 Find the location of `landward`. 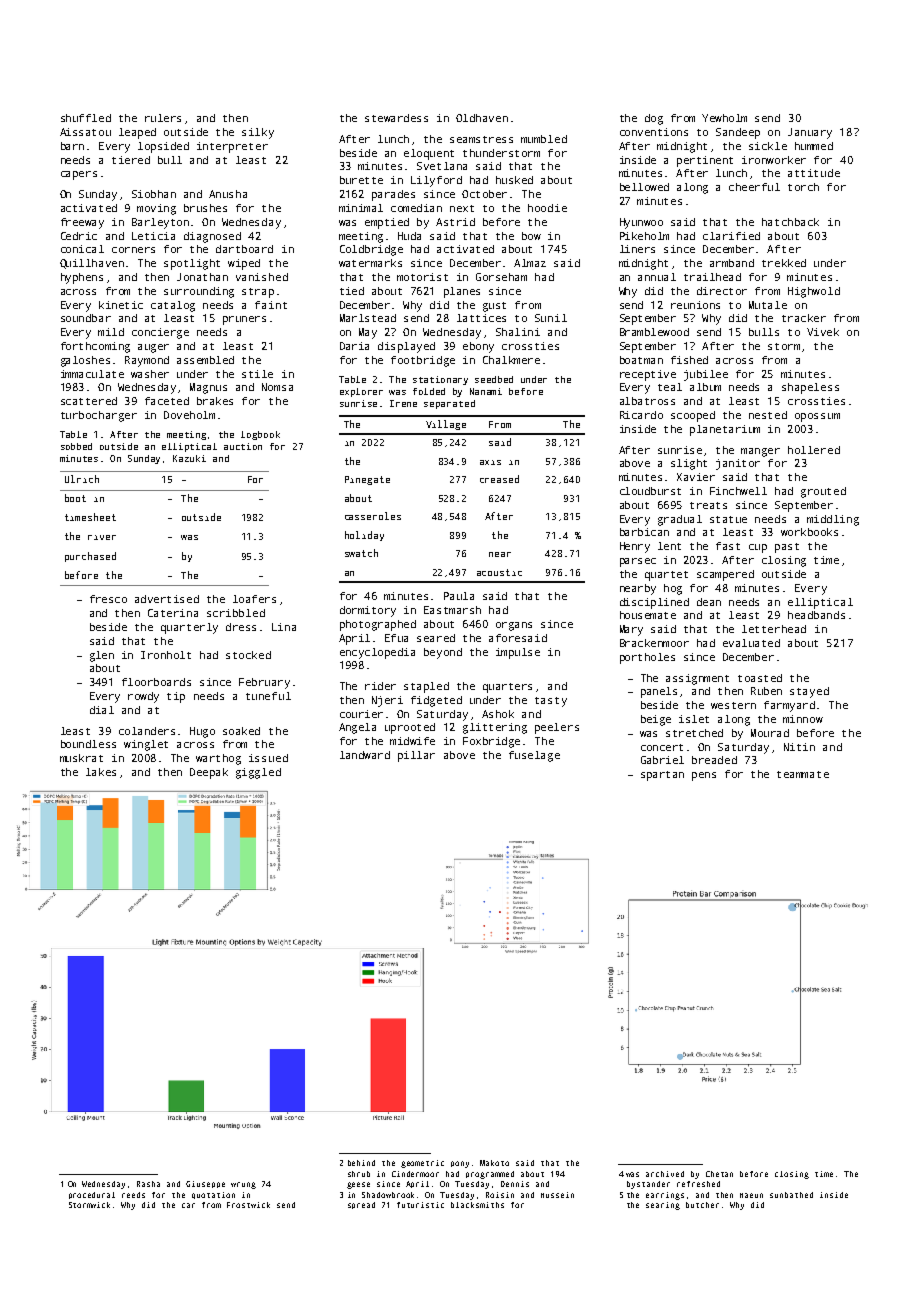

landward is located at coordinates (365, 755).
